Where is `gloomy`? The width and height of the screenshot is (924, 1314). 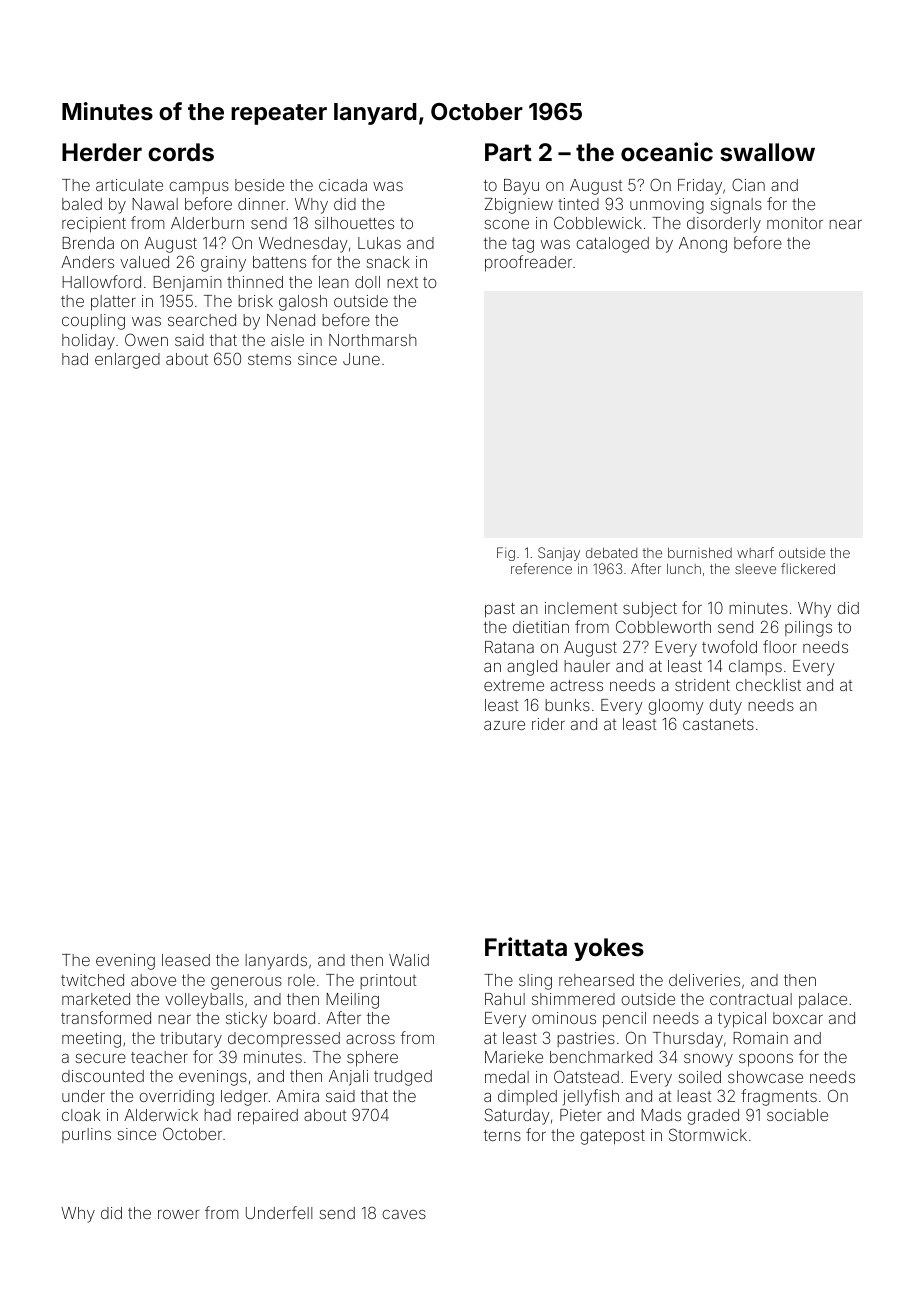 gloomy is located at coordinates (676, 707).
